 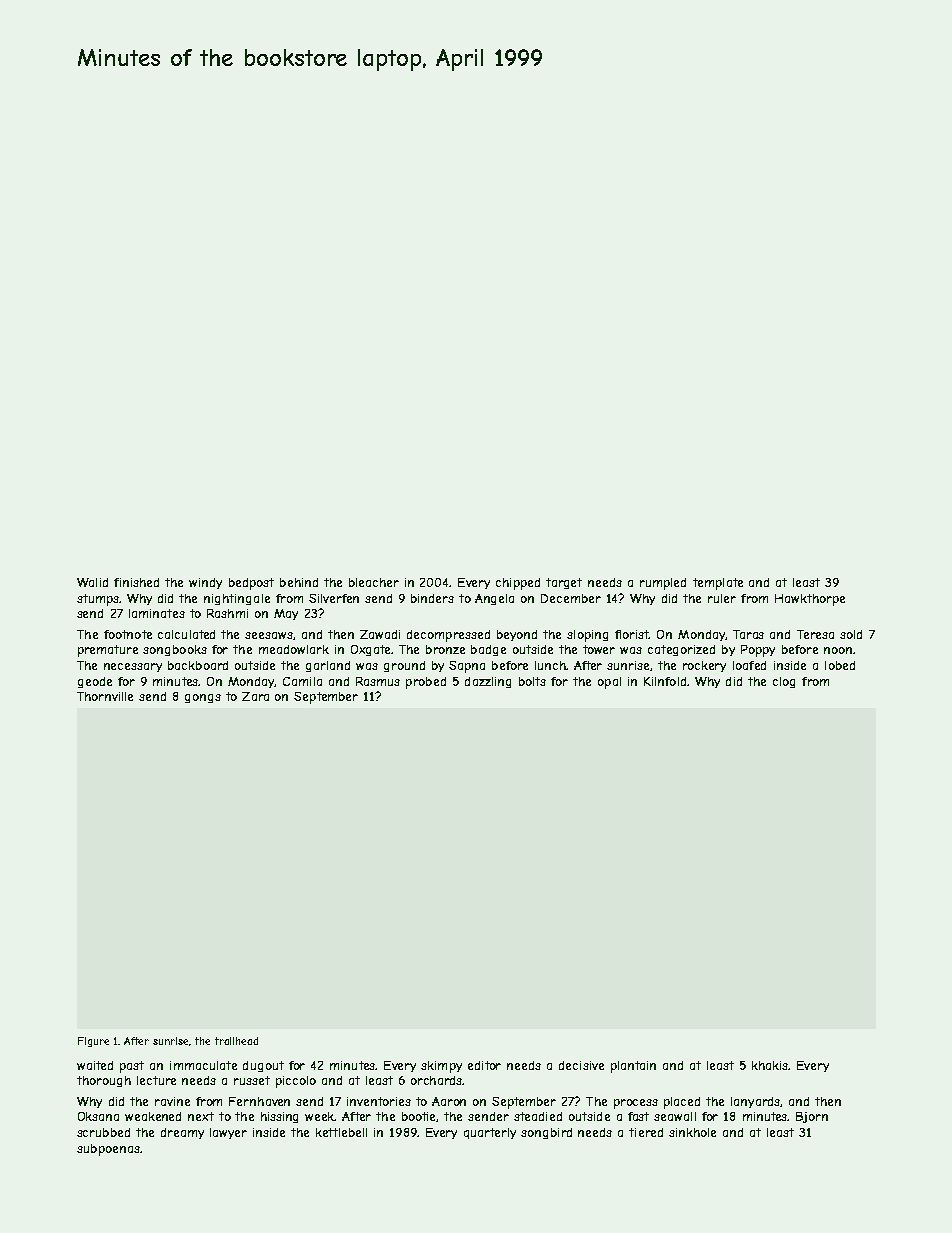 What do you see at coordinates (581, 1065) in the document?
I see `decisive` at bounding box center [581, 1065].
